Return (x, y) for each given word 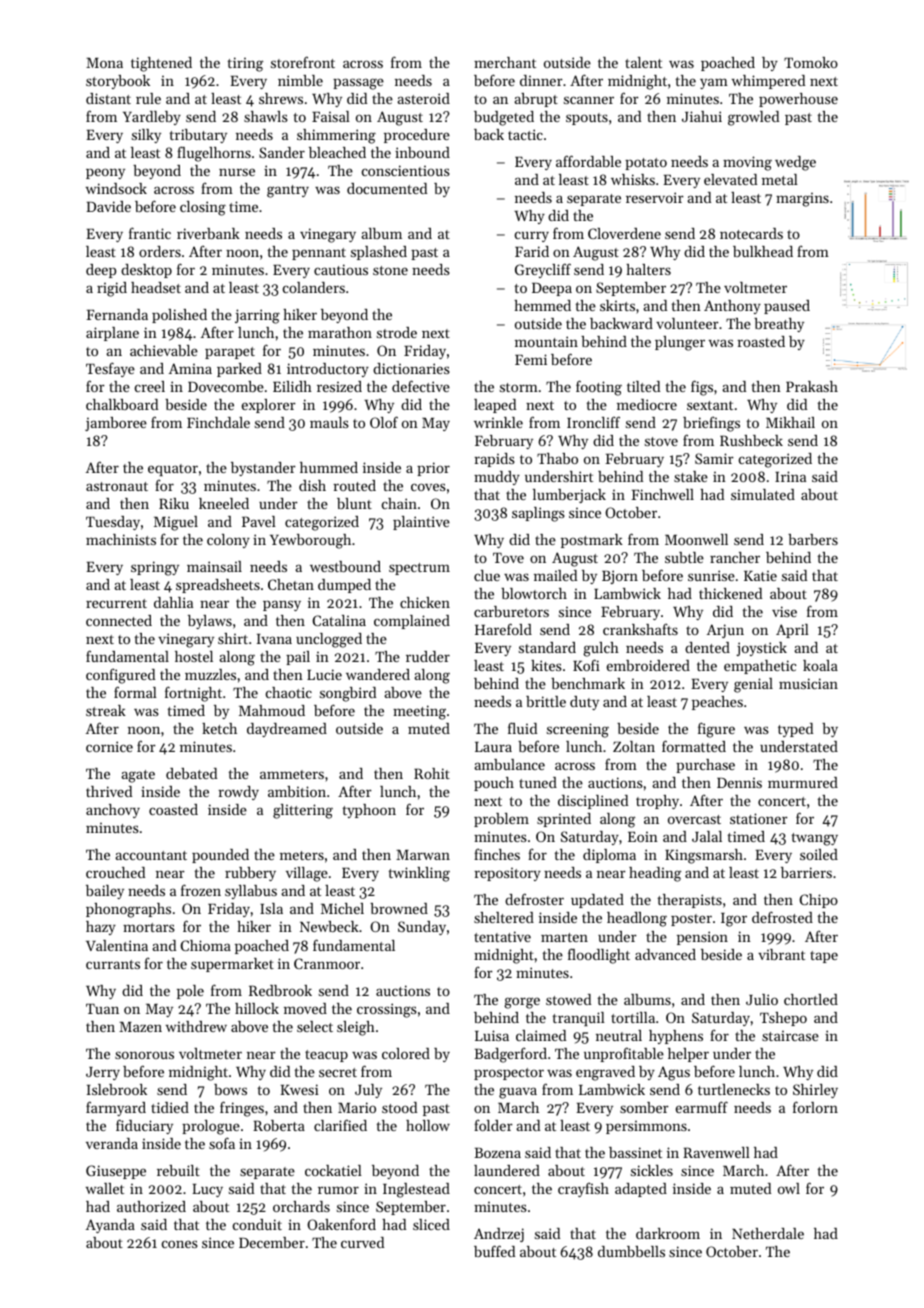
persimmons (646, 1127)
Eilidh (292, 386)
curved (362, 1242)
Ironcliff (593, 422)
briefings (711, 424)
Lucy (207, 1190)
